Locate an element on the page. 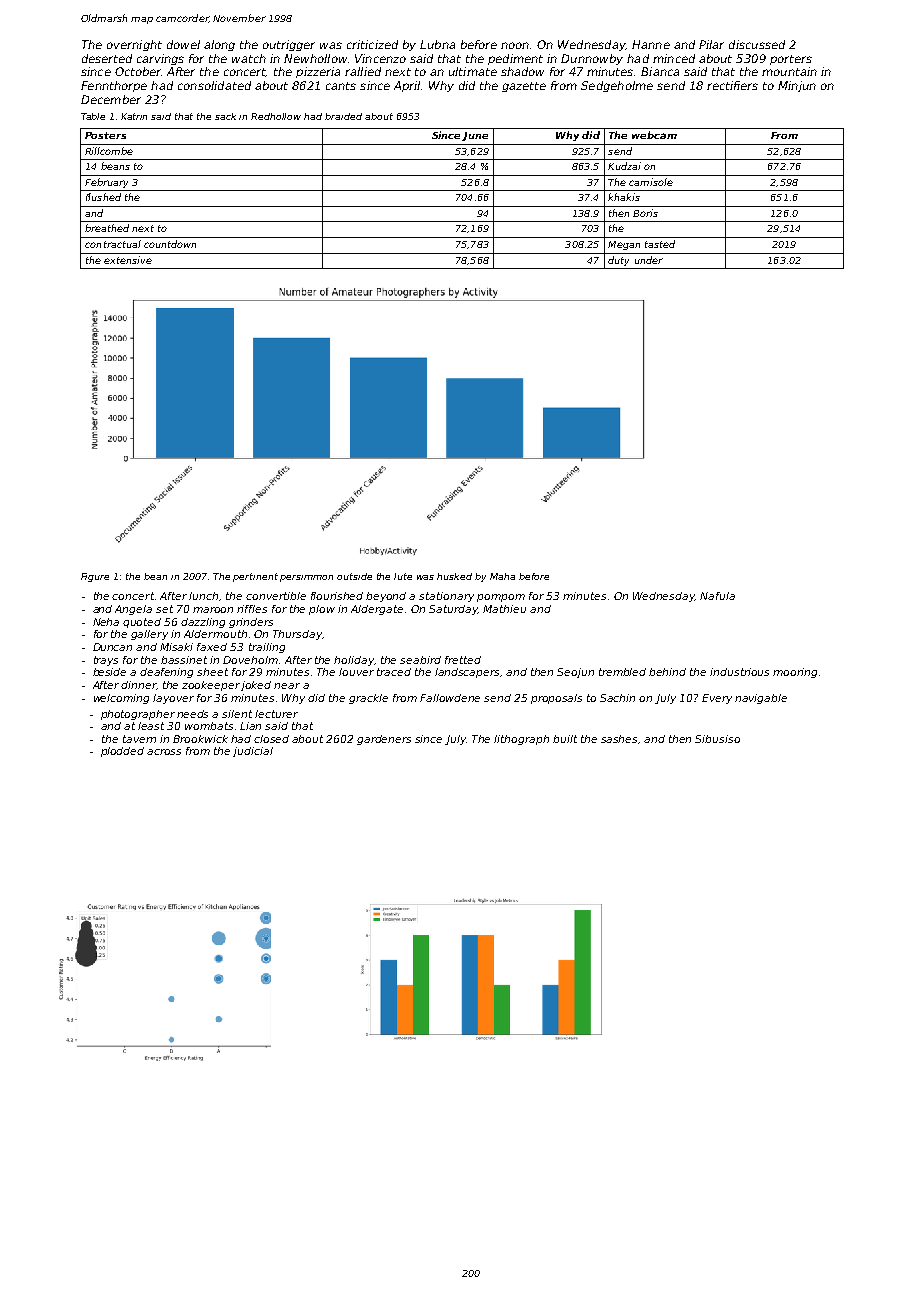  overnight is located at coordinates (134, 45).
